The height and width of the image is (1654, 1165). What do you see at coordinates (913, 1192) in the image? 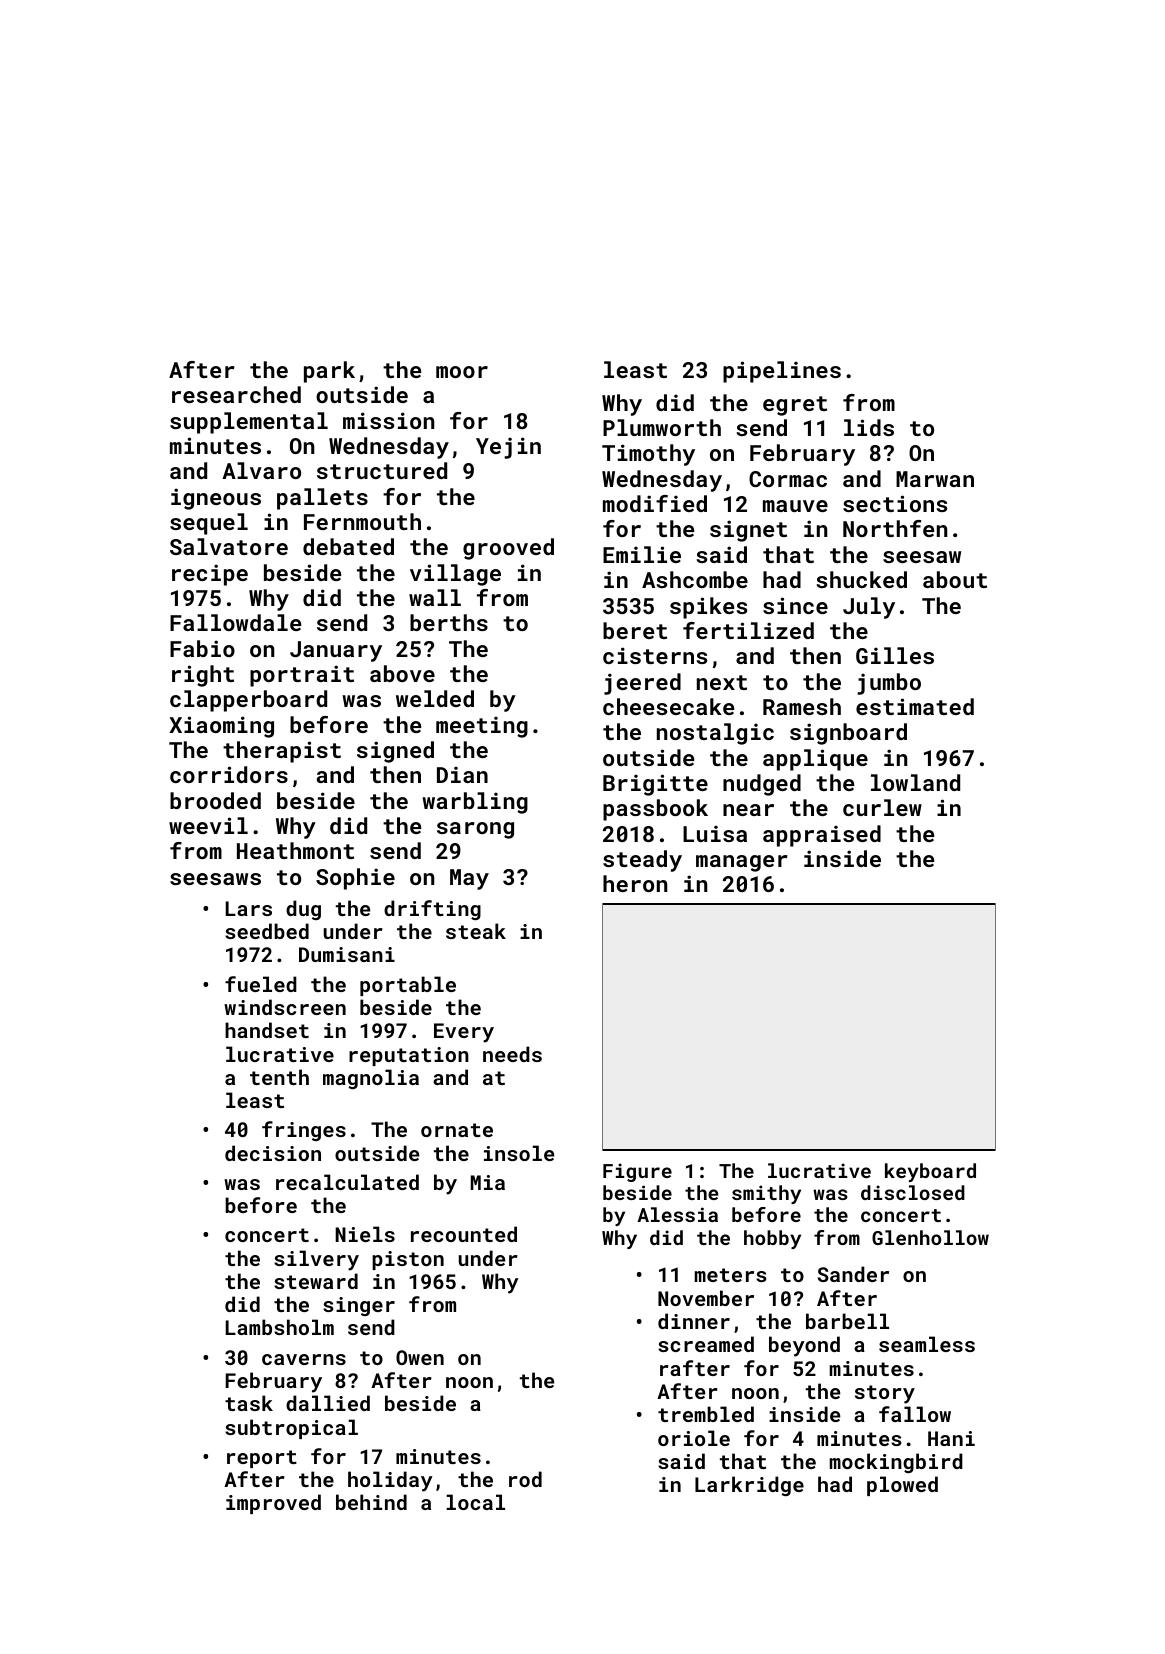
I see `disclosed` at bounding box center [913, 1192].
